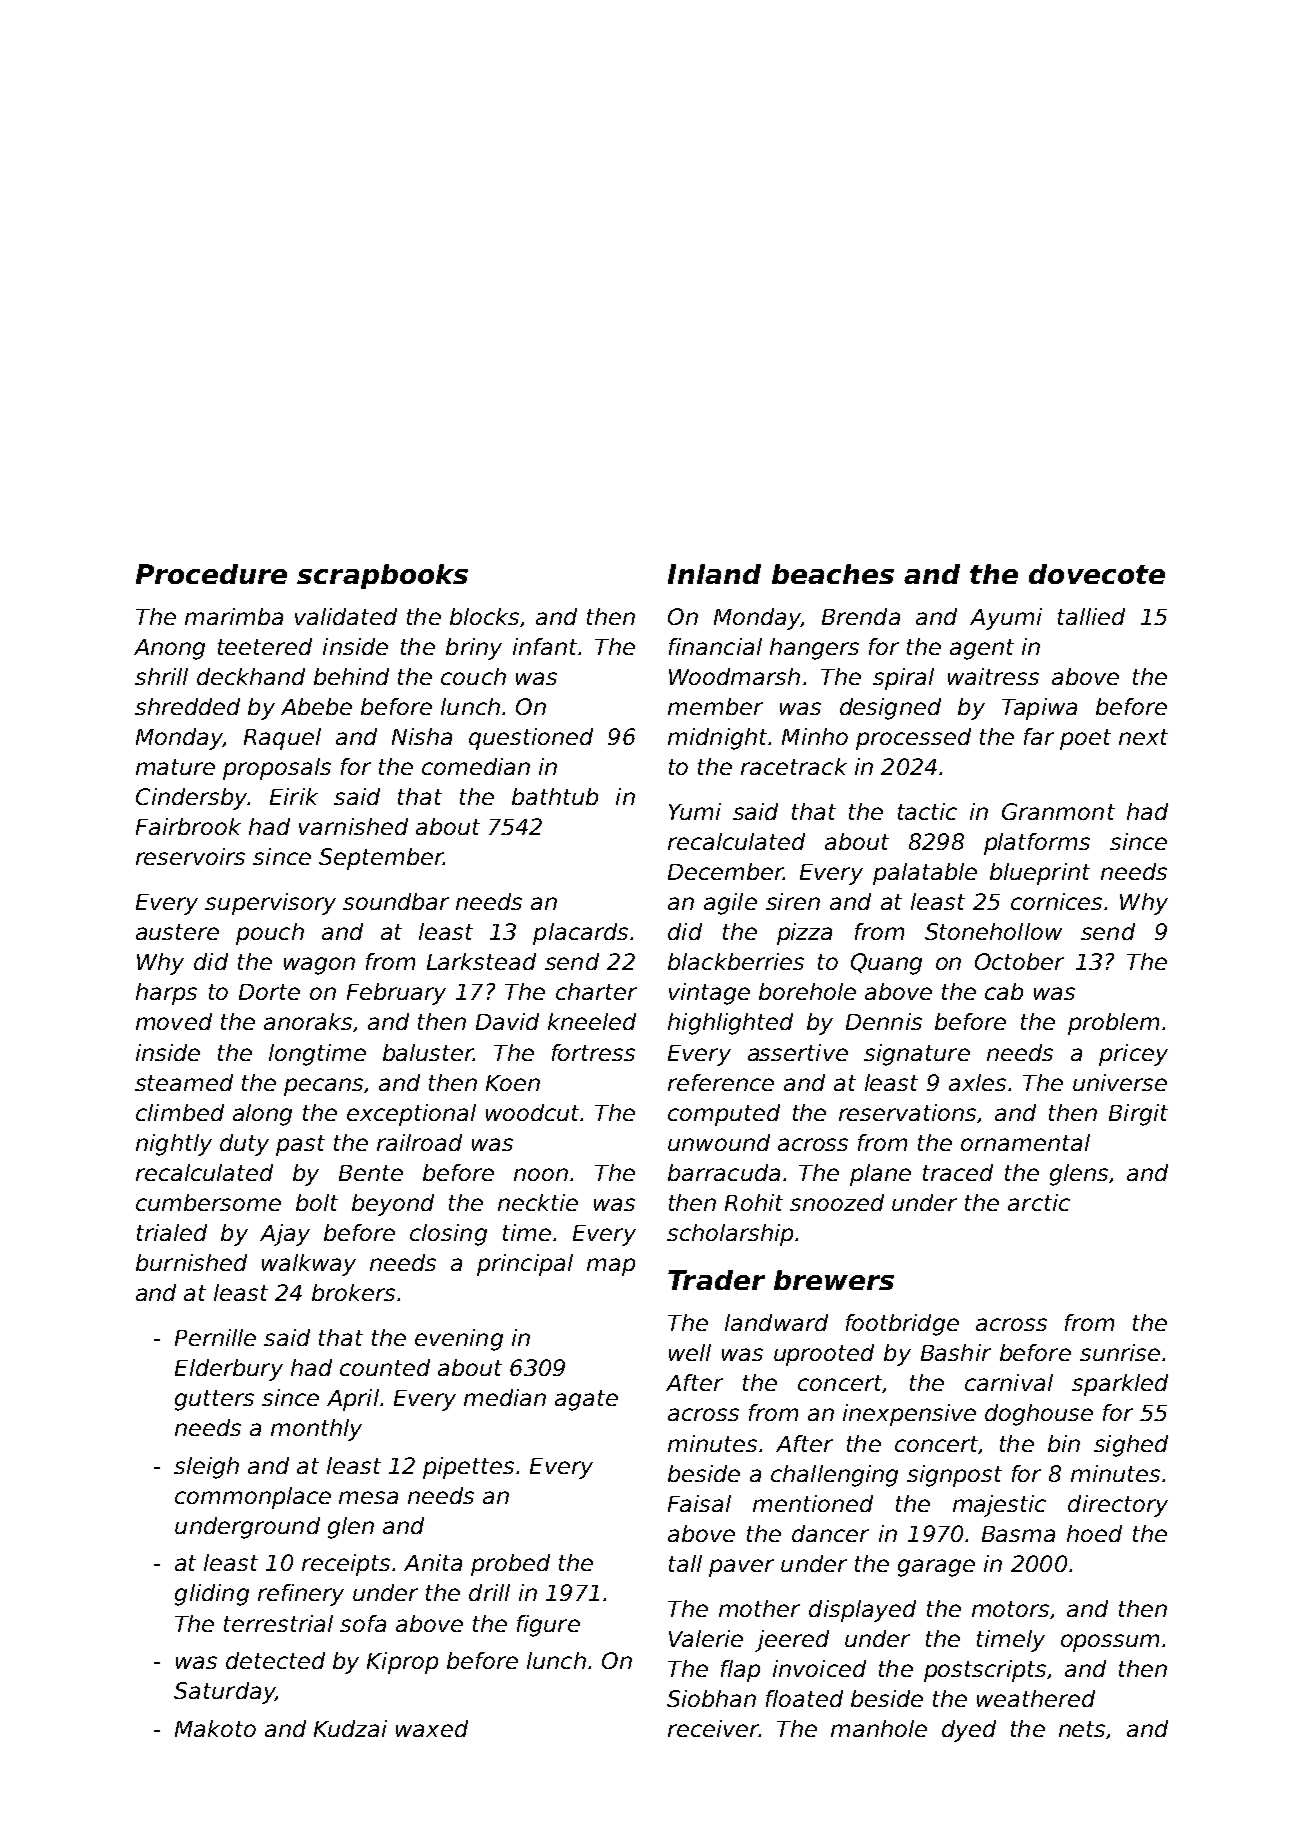 Image resolution: width=1303 pixels, height=1842 pixels. I want to click on poet, so click(1085, 739).
